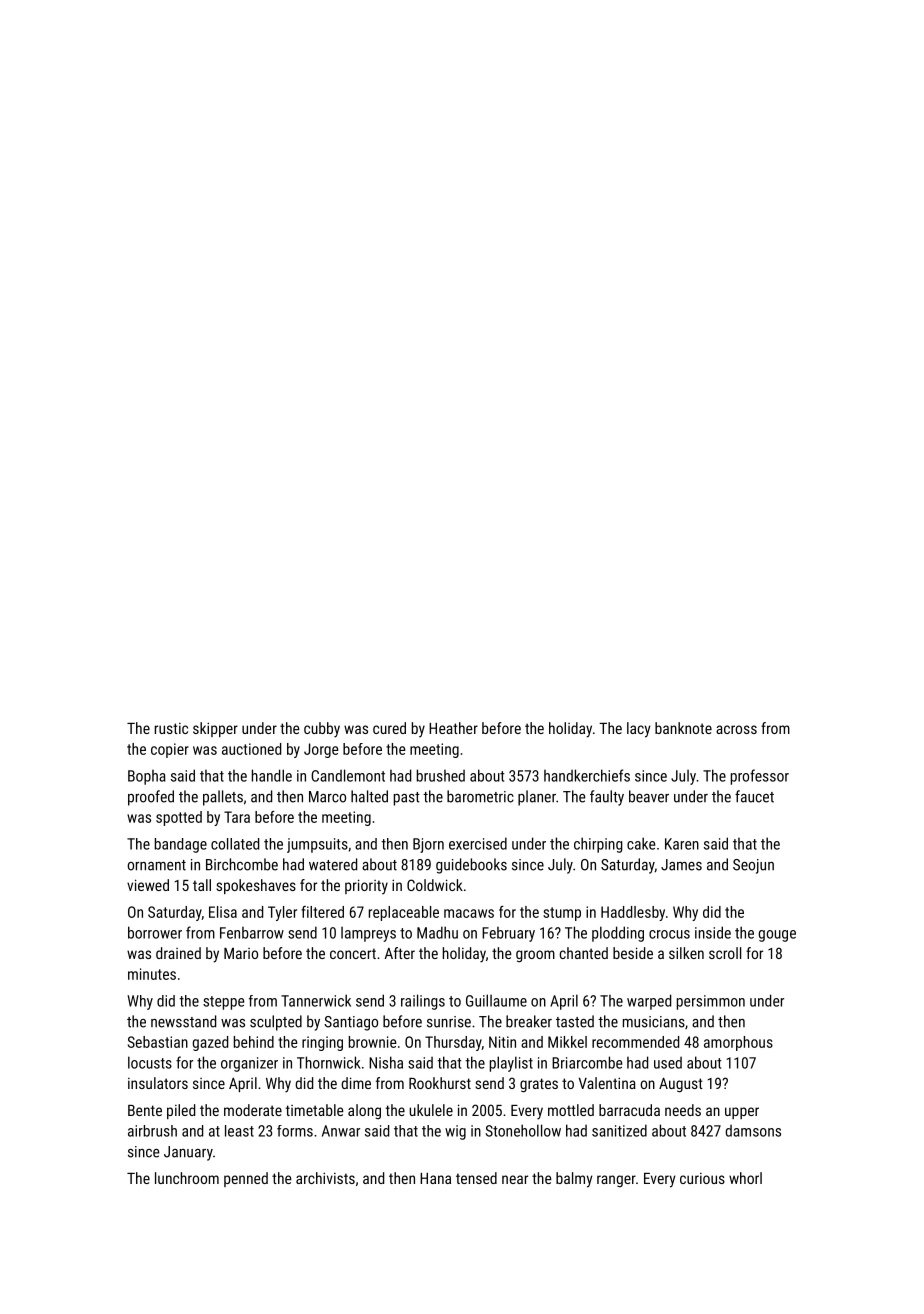 This screenshot has width=924, height=1314. What do you see at coordinates (616, 1181) in the screenshot?
I see `ranger` at bounding box center [616, 1181].
